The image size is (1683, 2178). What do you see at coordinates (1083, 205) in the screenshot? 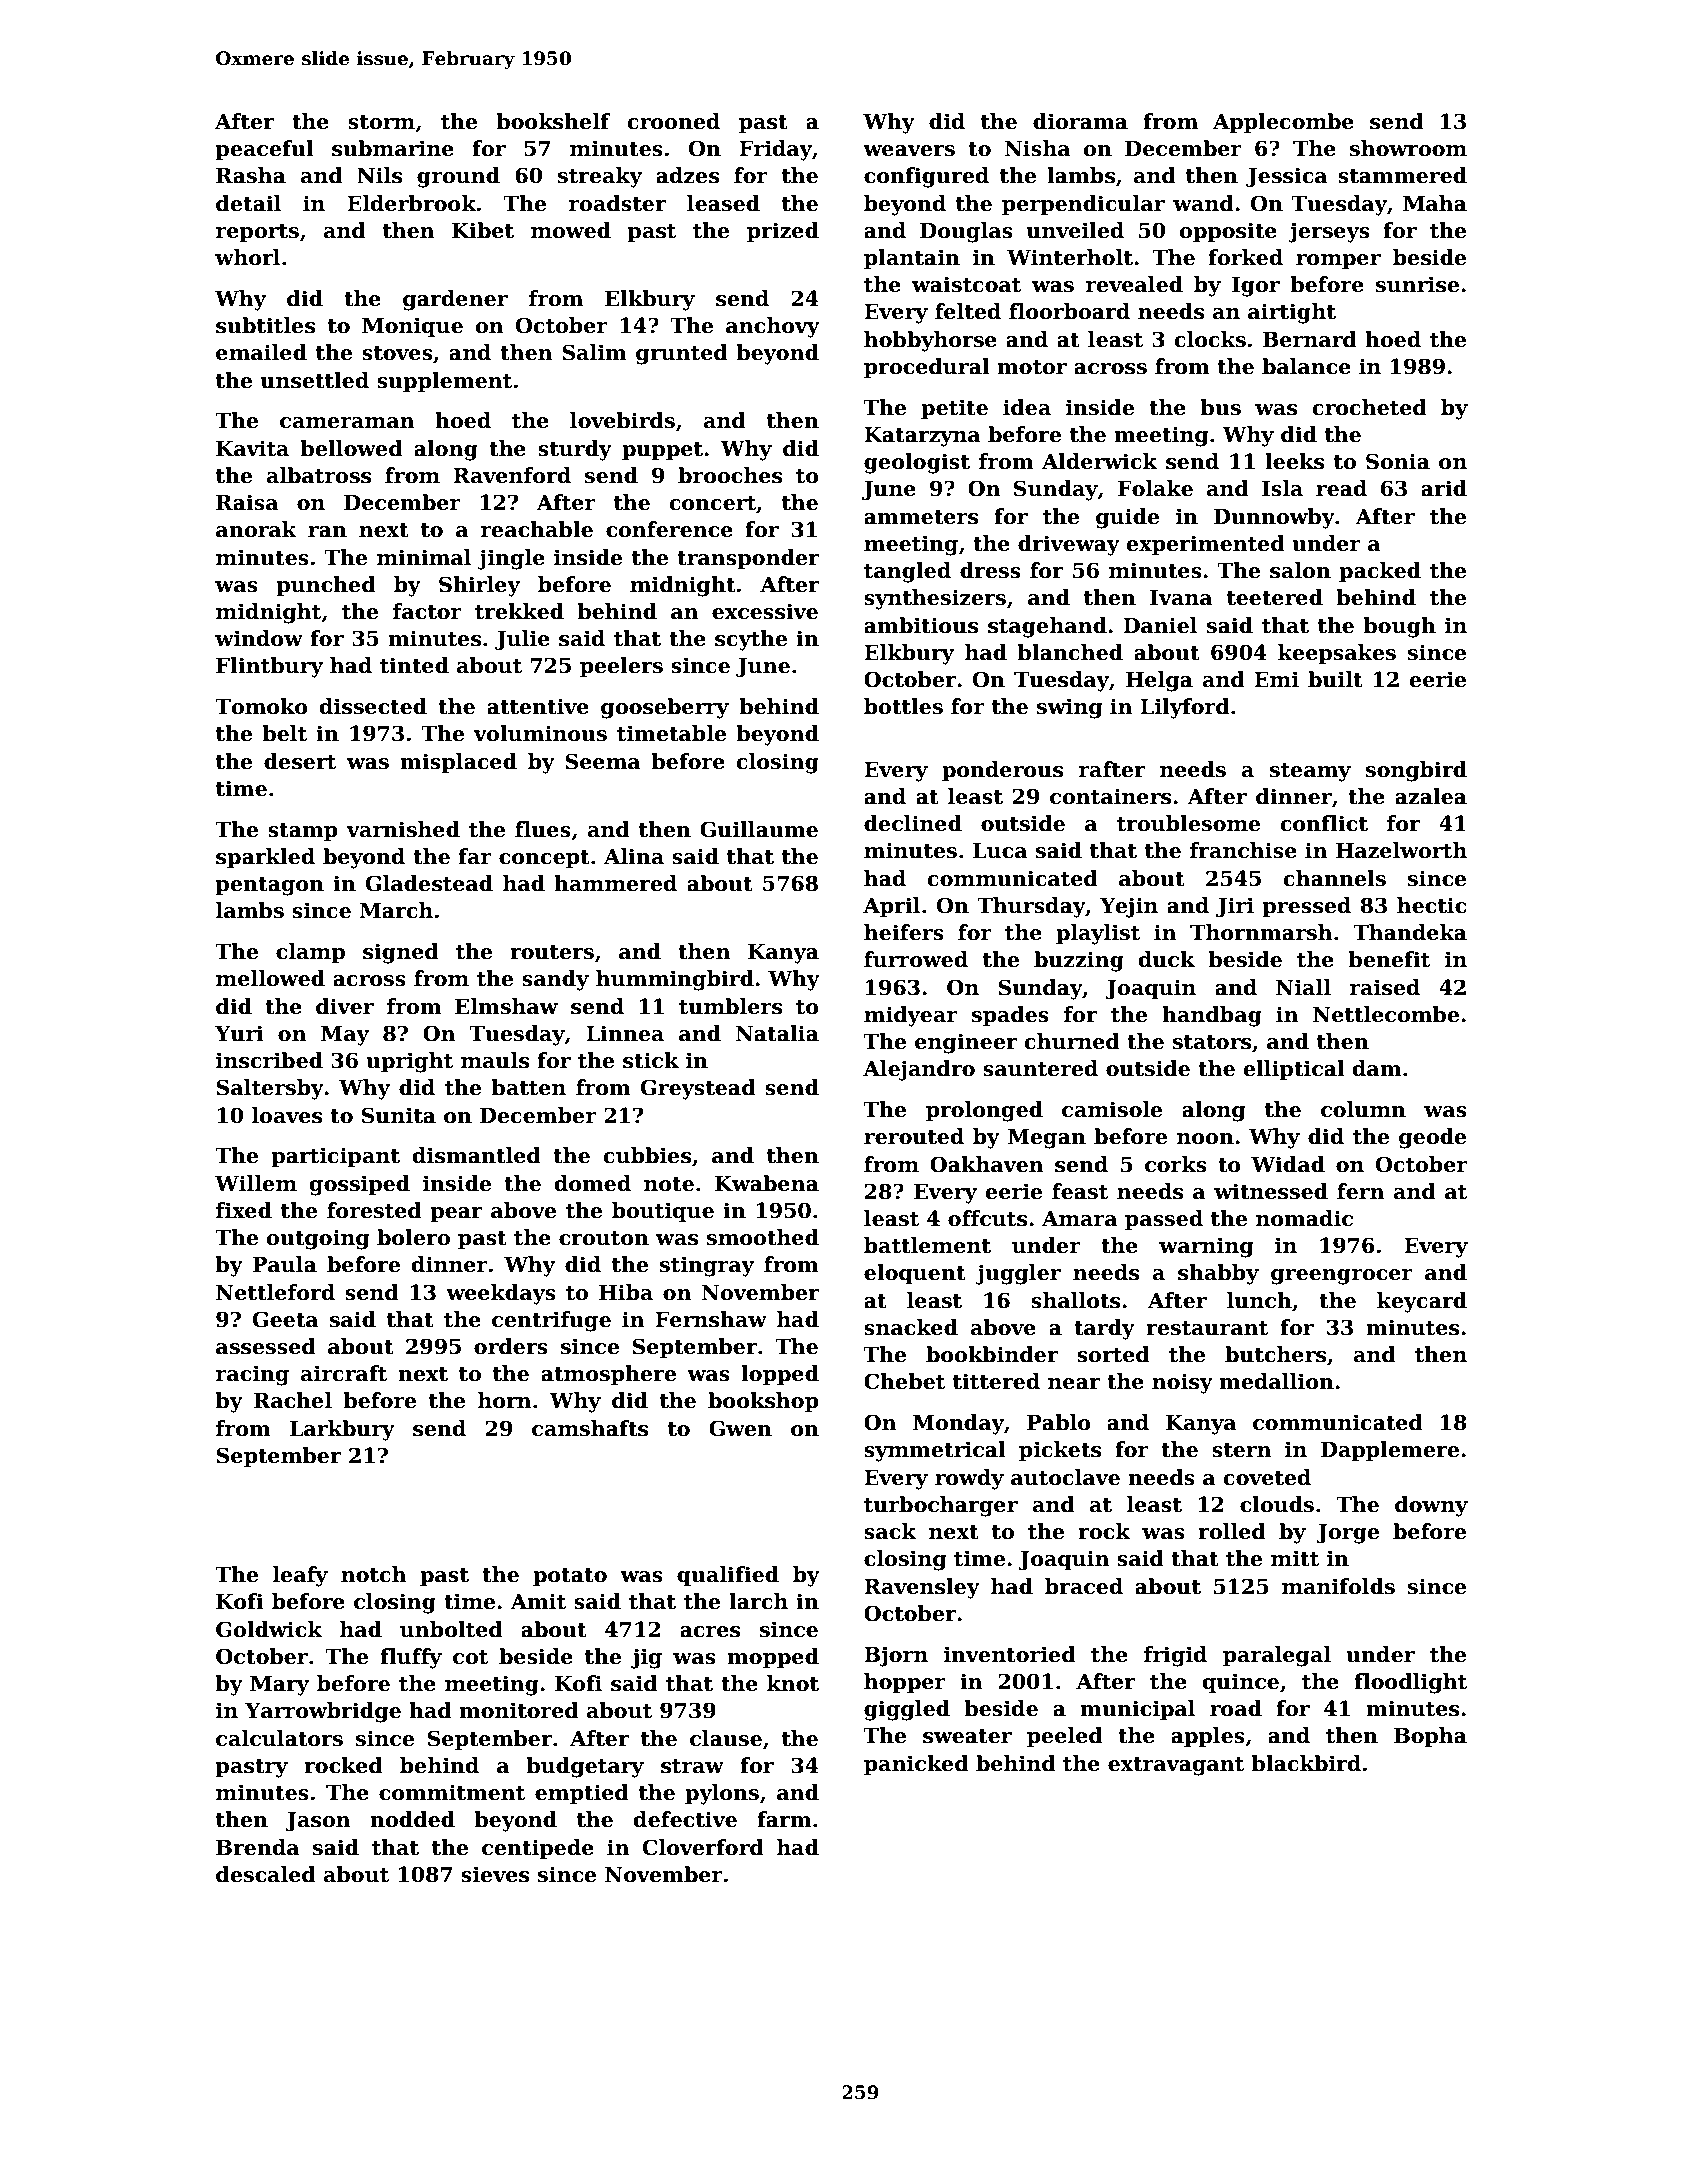
I see `perpendicular` at bounding box center [1083, 205].
